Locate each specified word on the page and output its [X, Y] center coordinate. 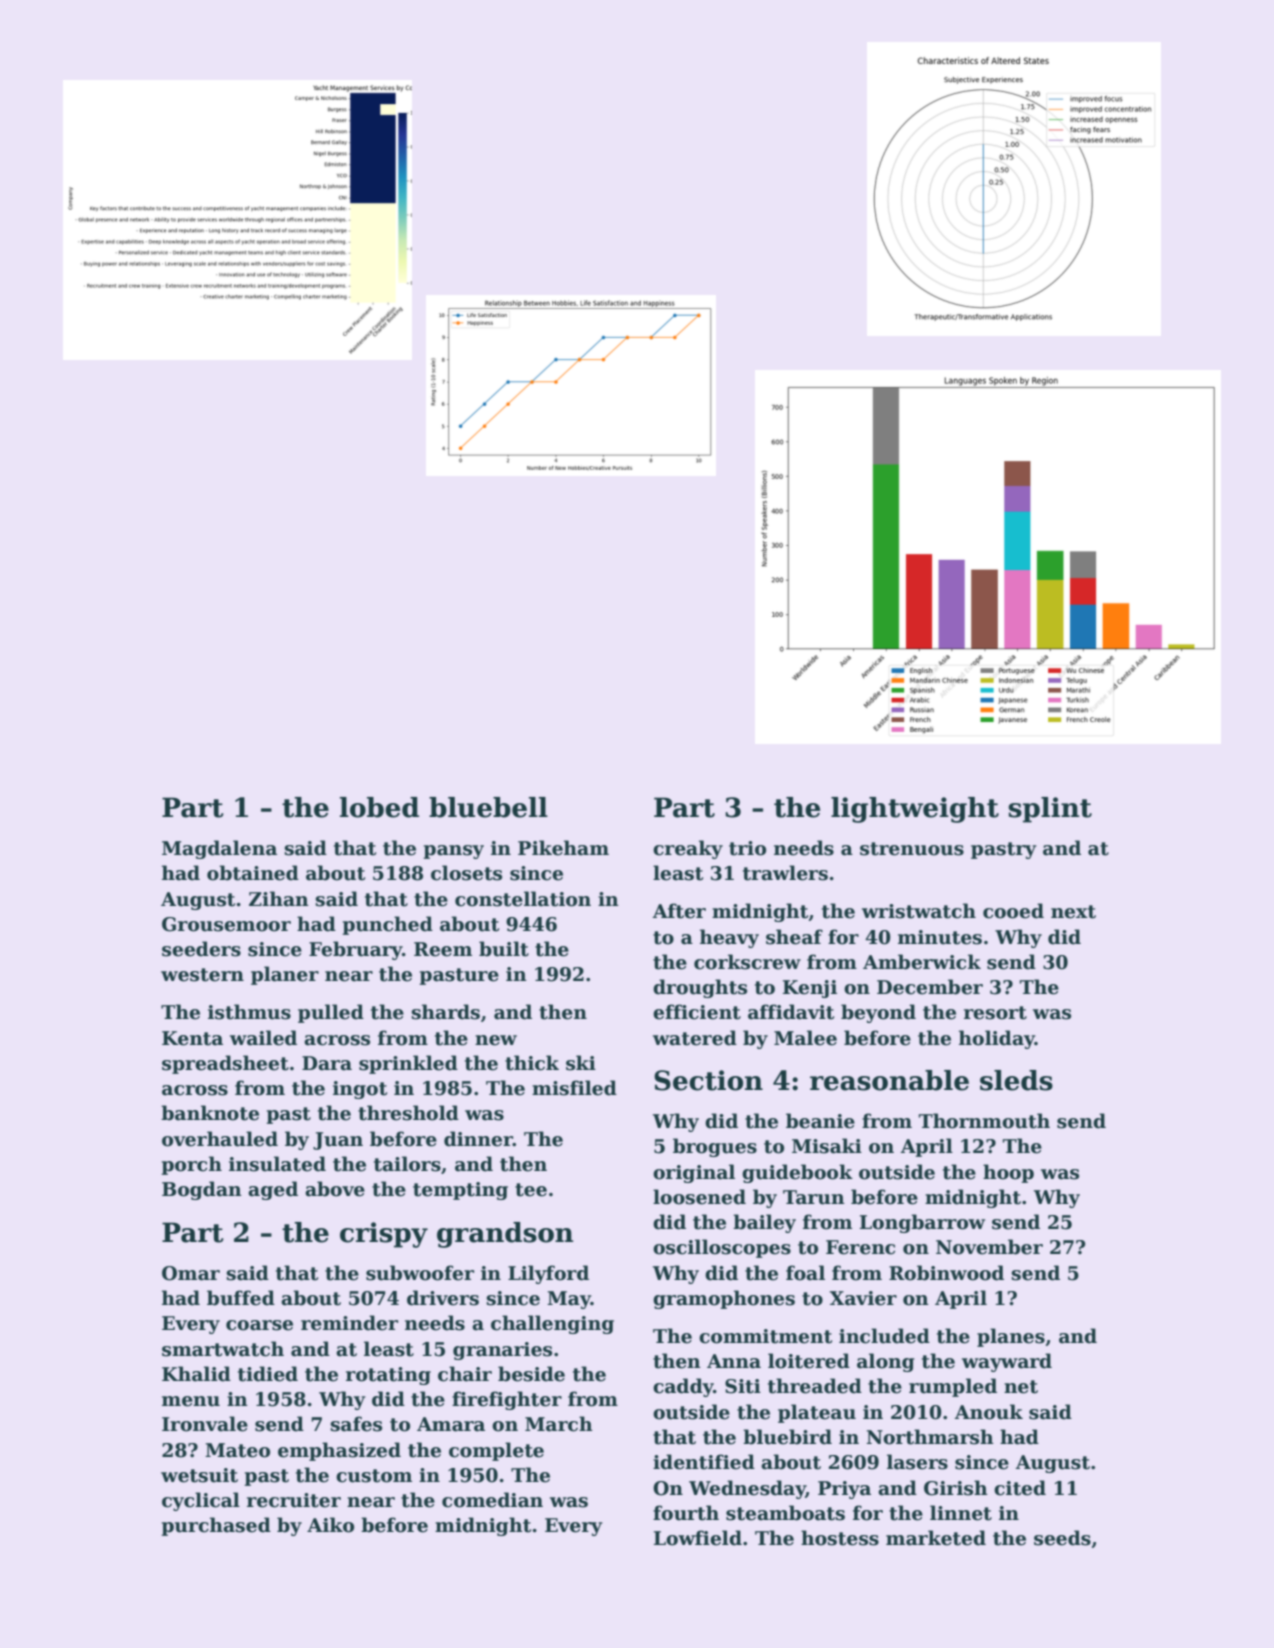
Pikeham [563, 848]
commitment [765, 1336]
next [1073, 912]
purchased [216, 1526]
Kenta [192, 1038]
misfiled [574, 1088]
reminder [349, 1323]
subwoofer [420, 1273]
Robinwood [946, 1273]
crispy [384, 1235]
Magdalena [219, 849]
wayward [1007, 1362]
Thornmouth [984, 1121]
